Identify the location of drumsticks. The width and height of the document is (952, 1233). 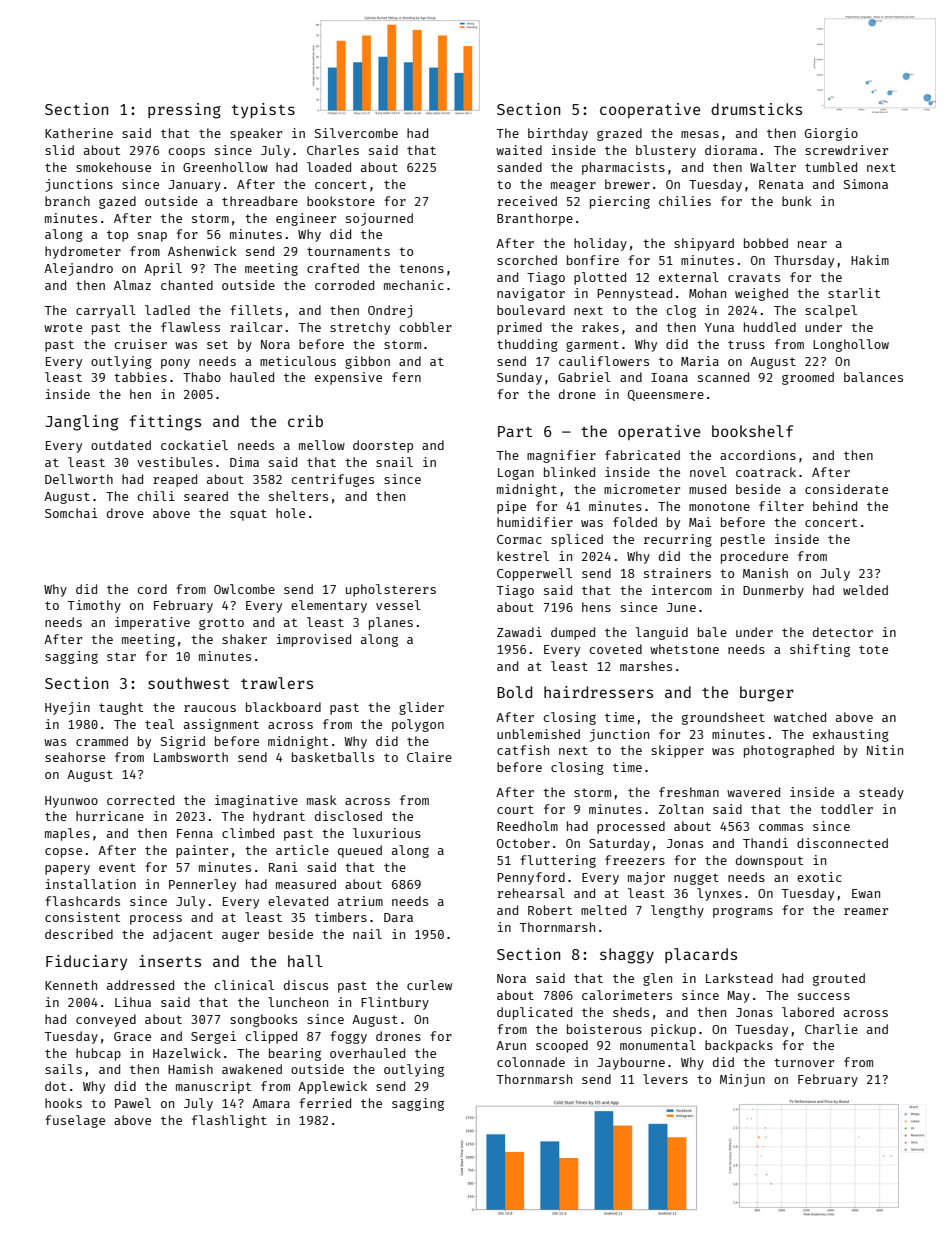
(756, 109).
